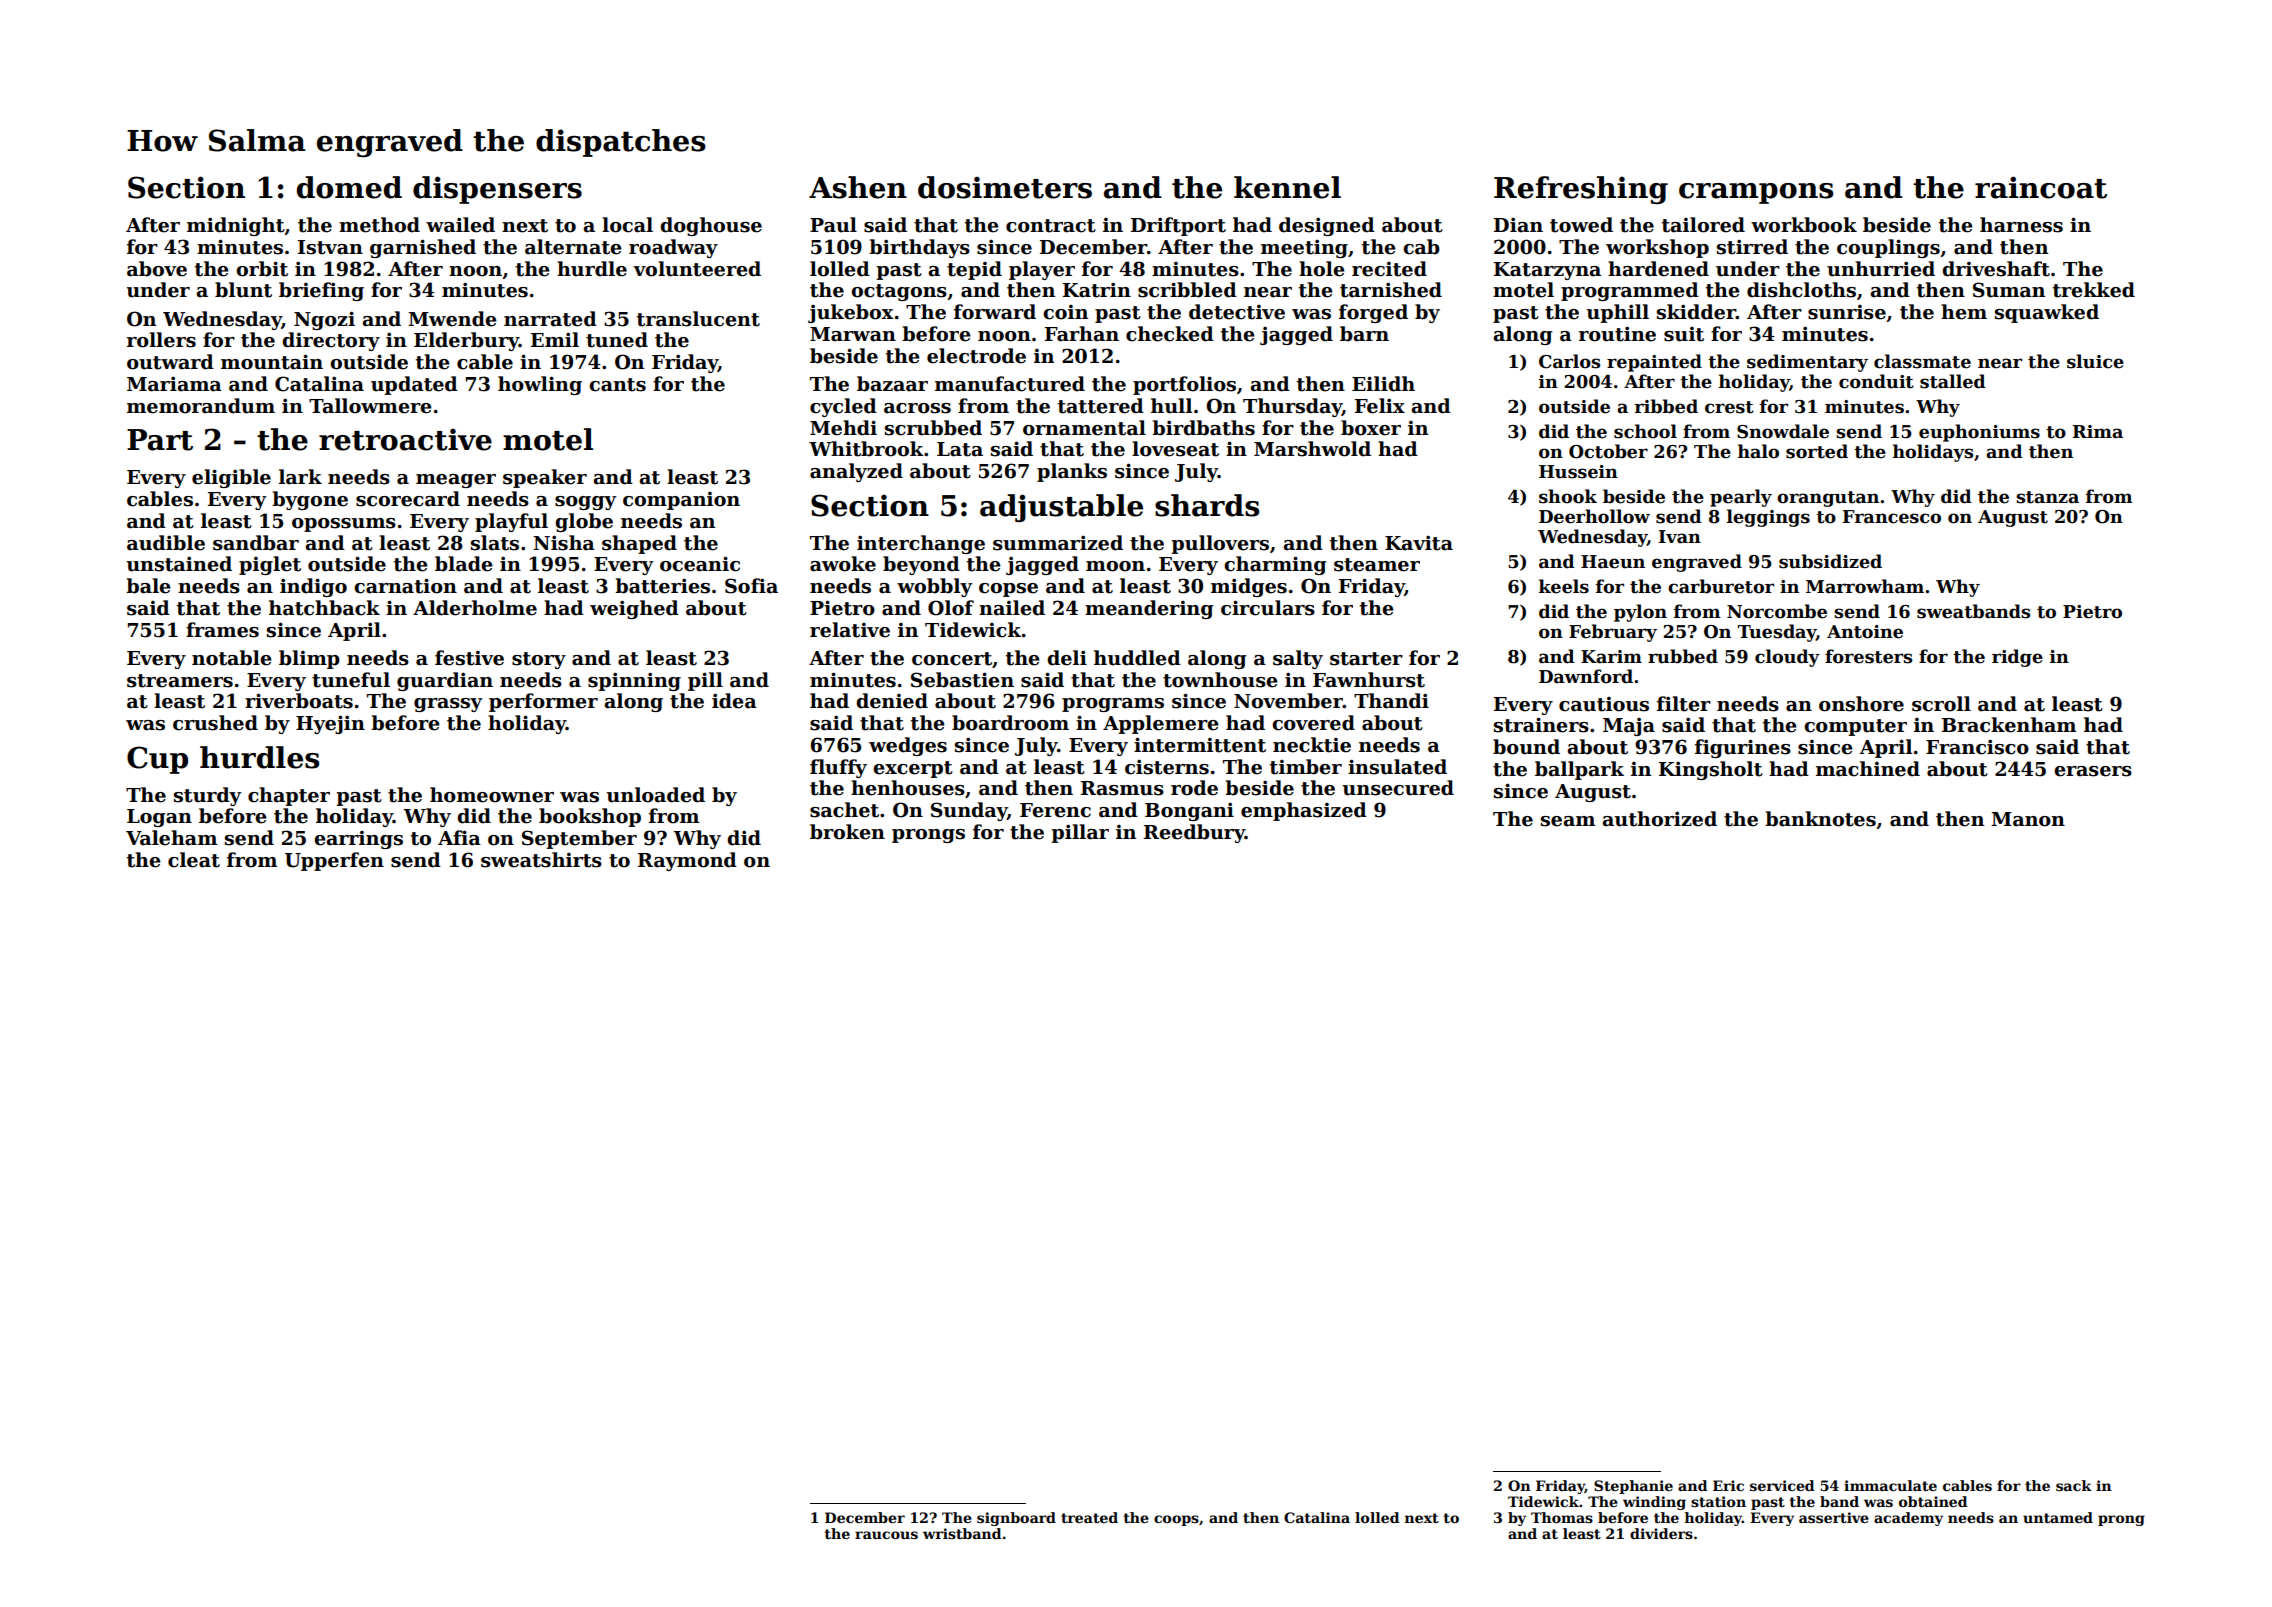 The width and height of the screenshot is (2272, 1607). I want to click on Raymond, so click(687, 861).
